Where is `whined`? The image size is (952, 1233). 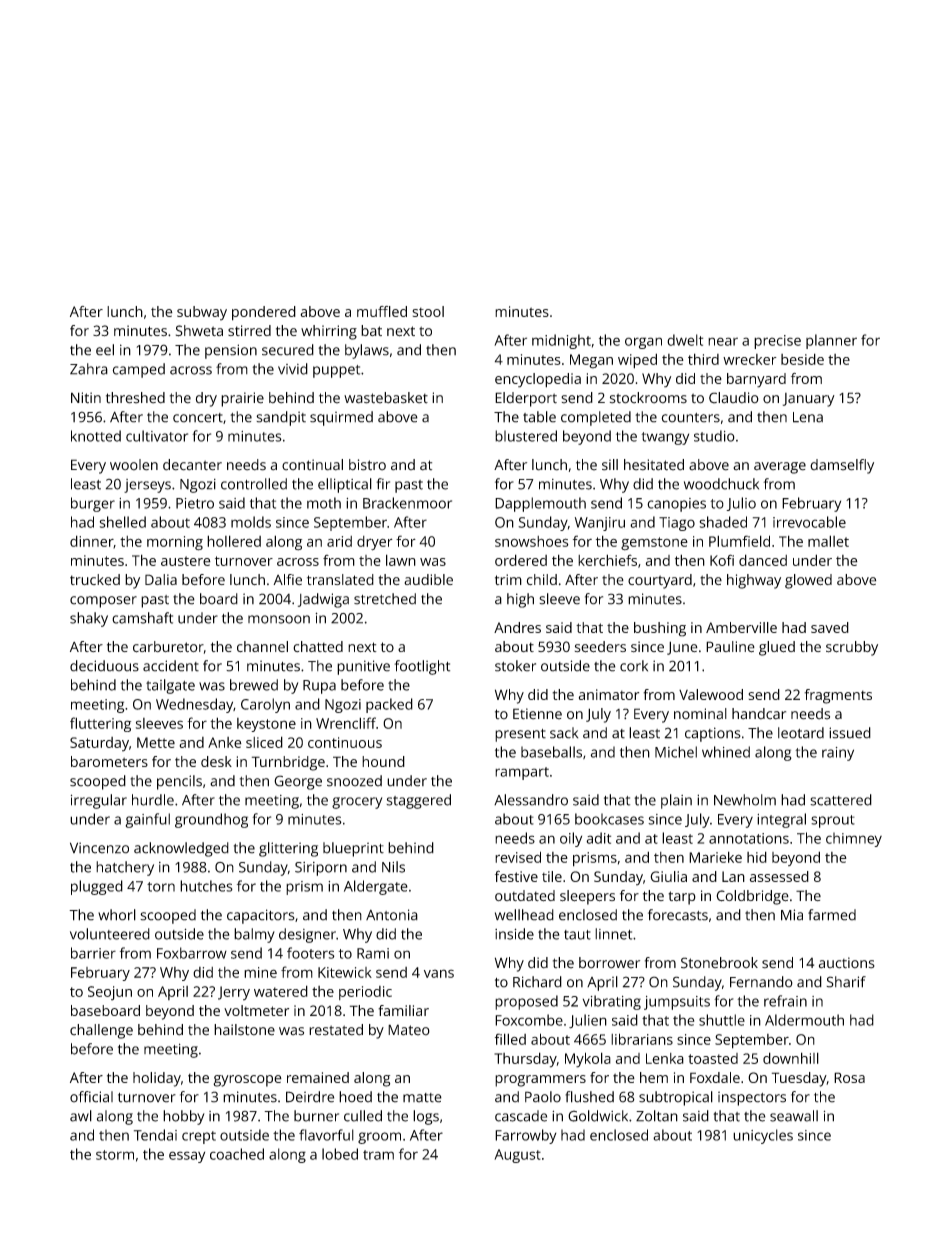 whined is located at coordinates (726, 752).
